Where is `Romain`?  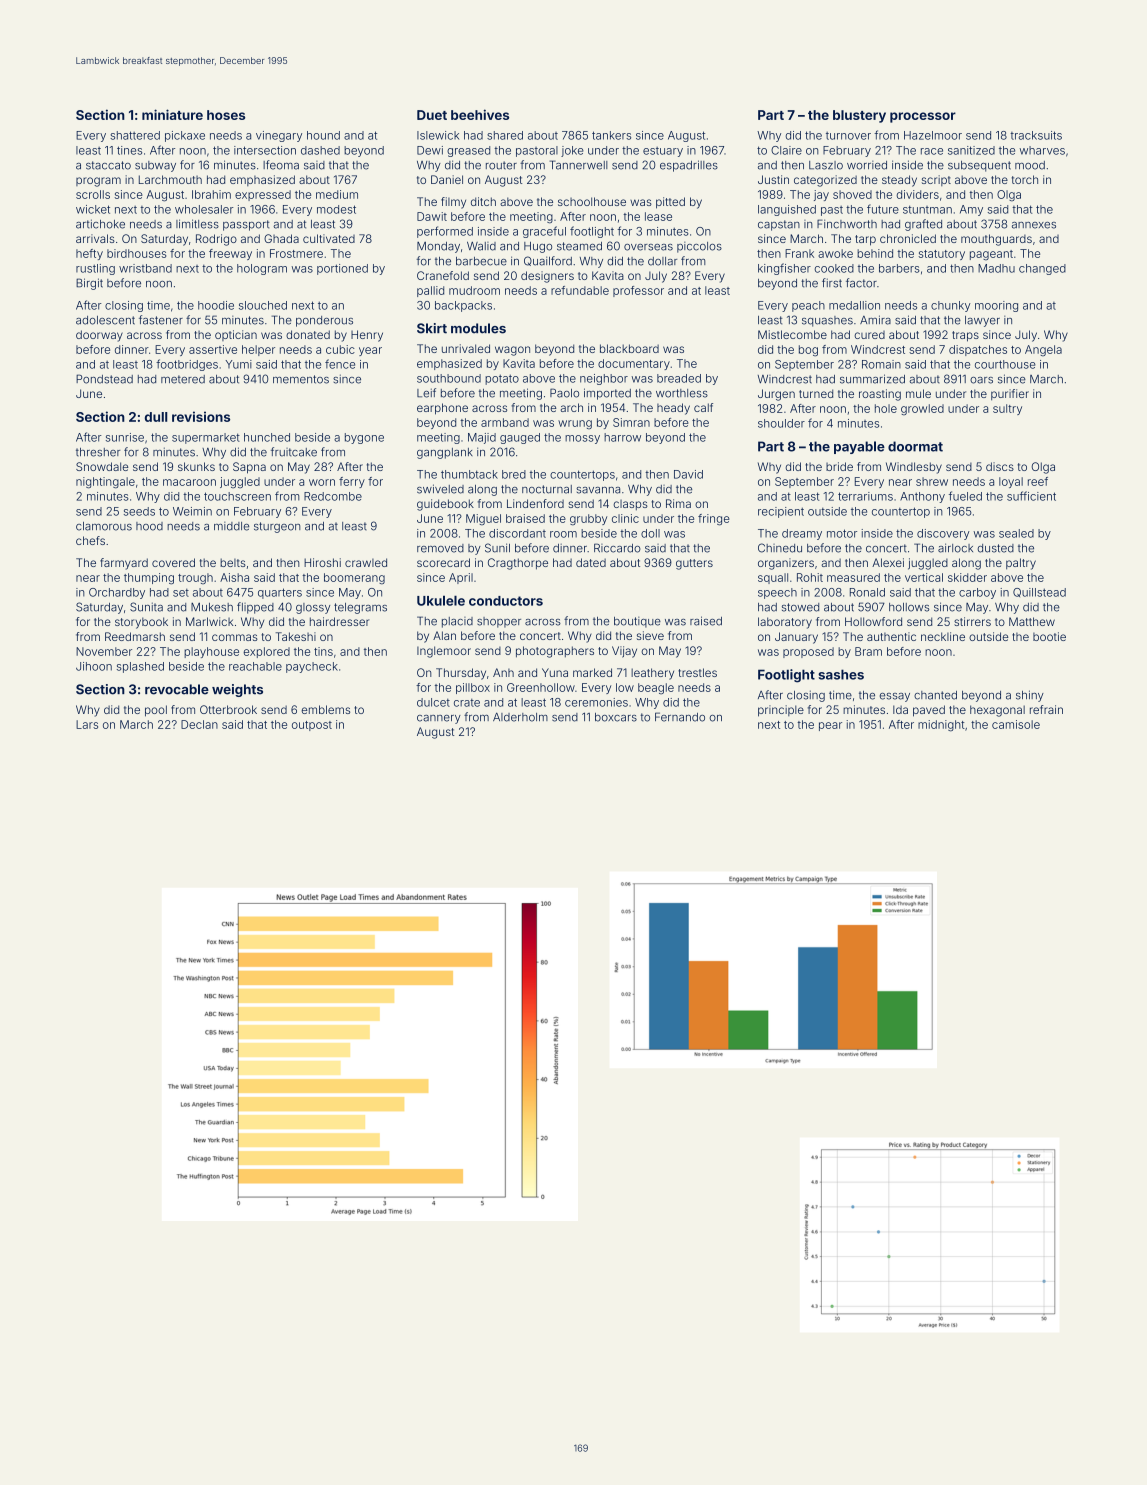 Romain is located at coordinates (881, 364).
